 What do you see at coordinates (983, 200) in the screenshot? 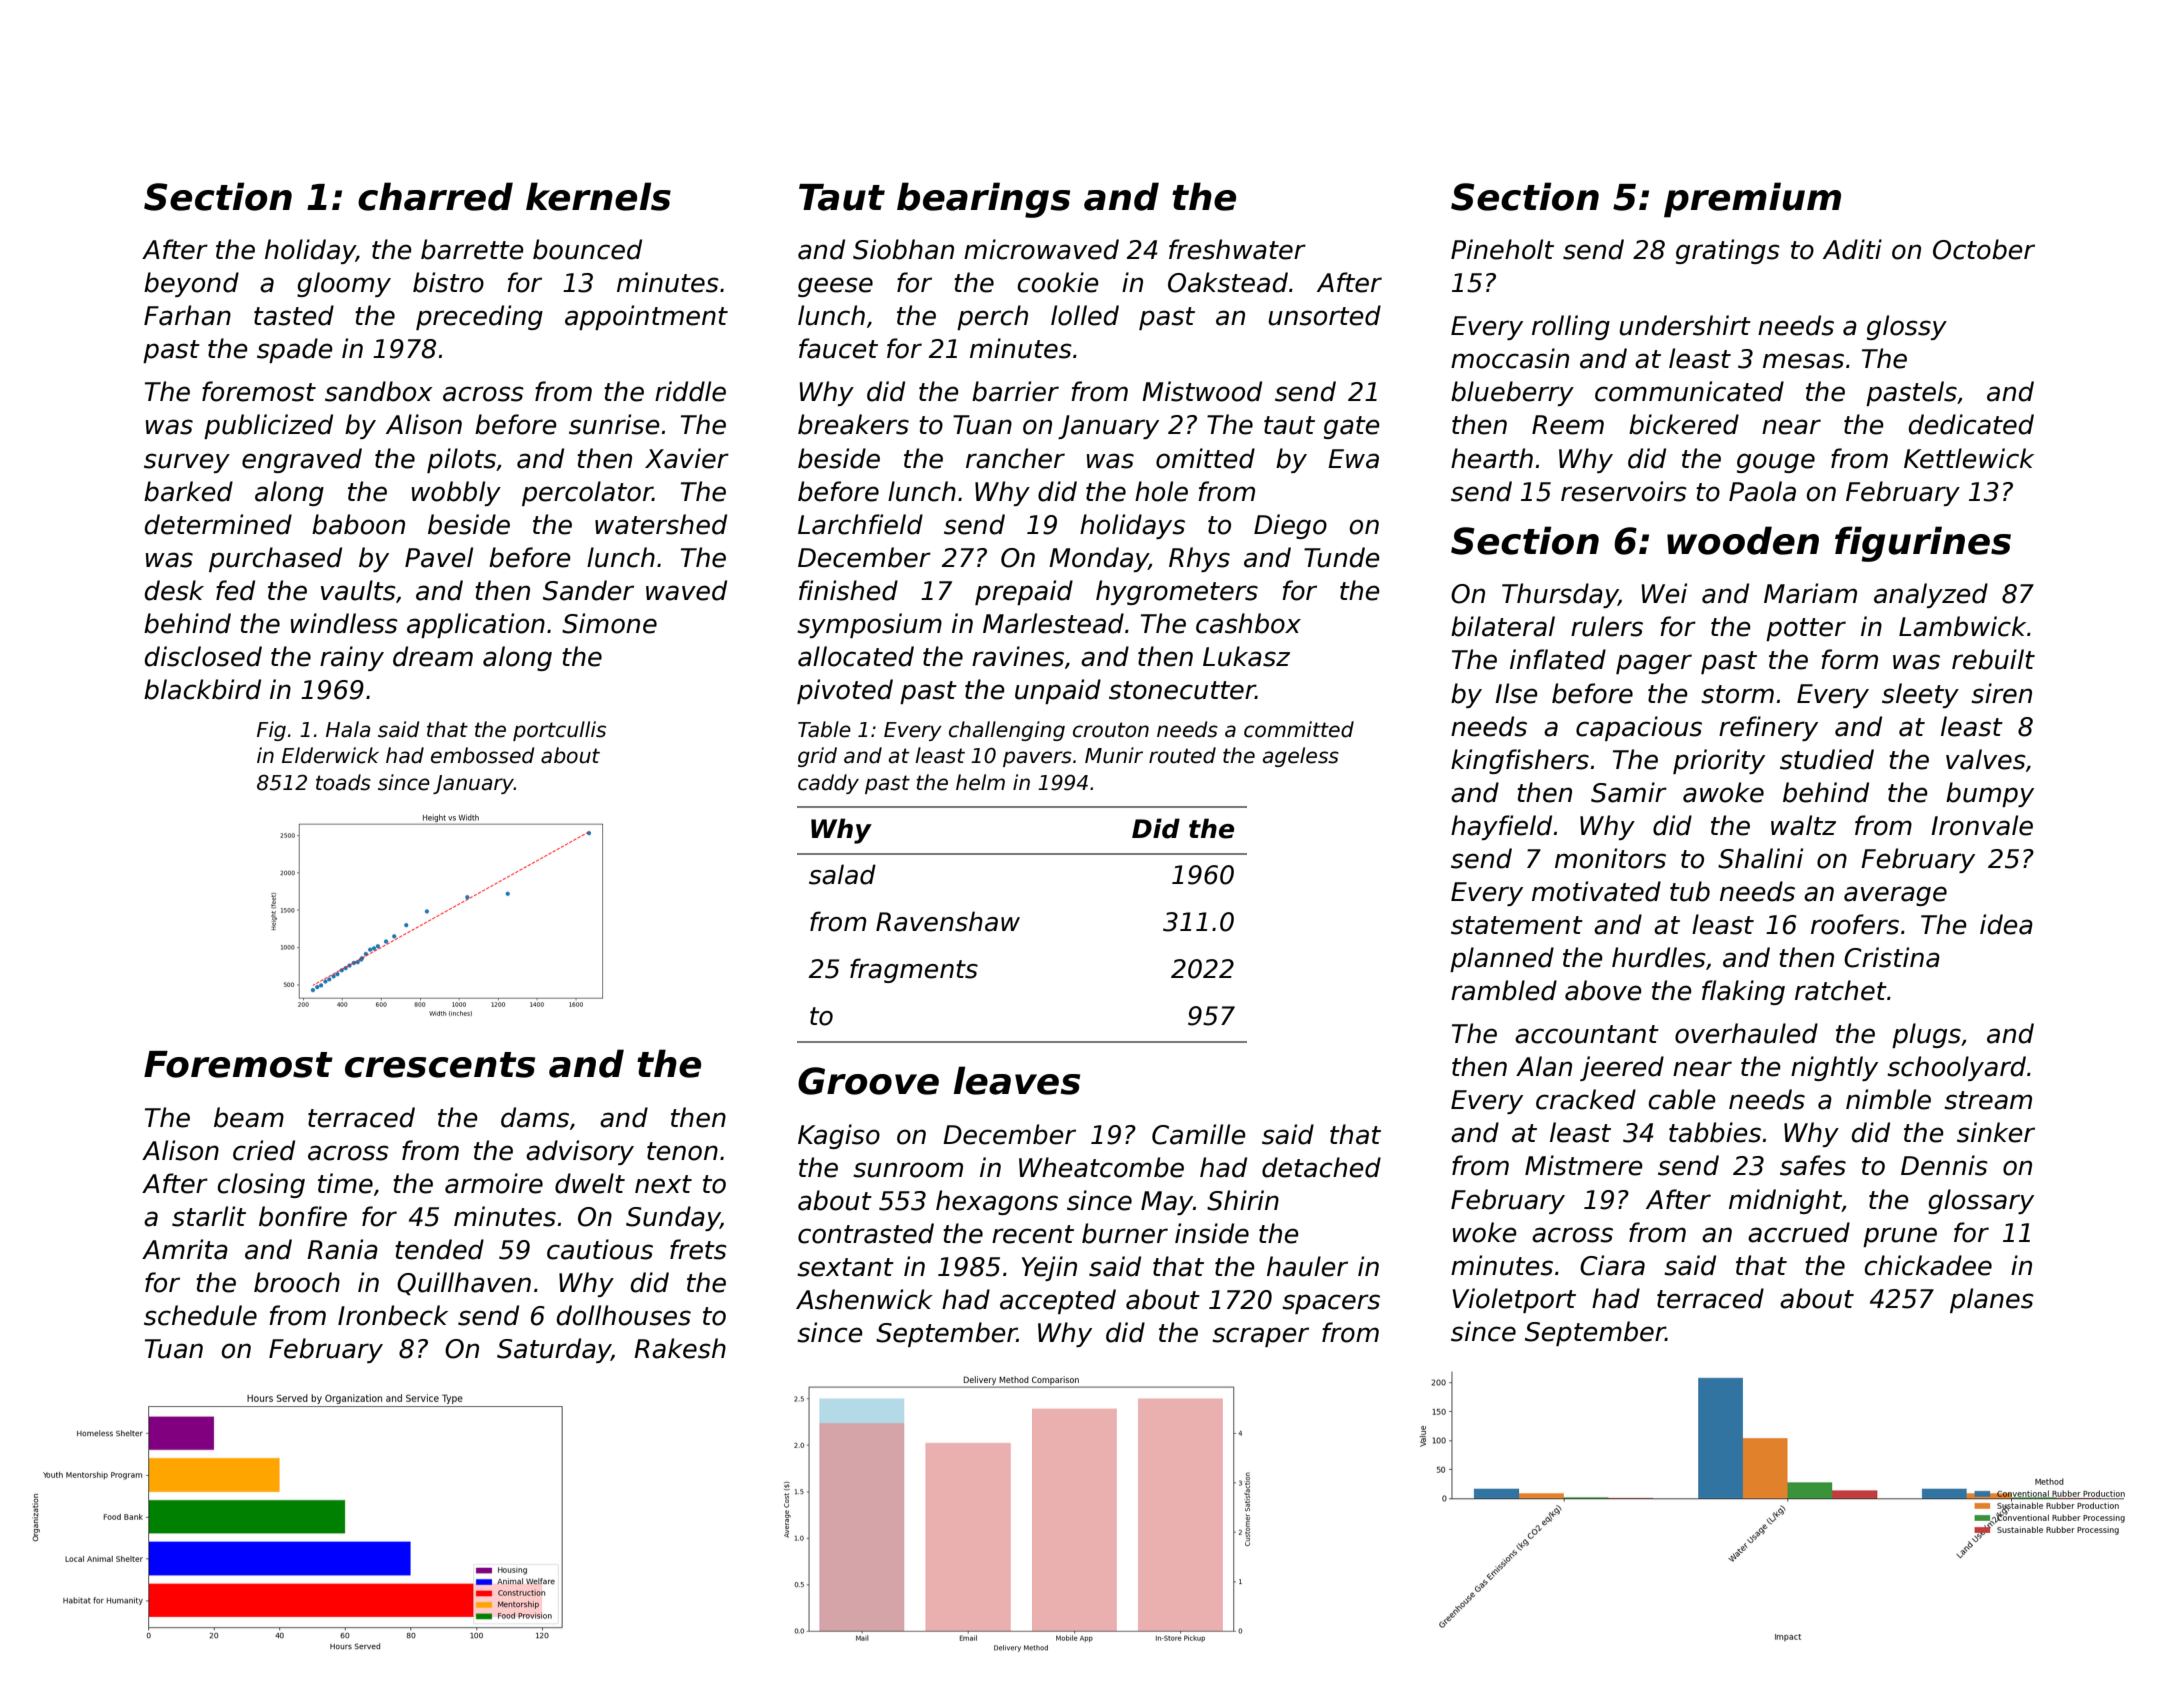
I see `bearings` at bounding box center [983, 200].
